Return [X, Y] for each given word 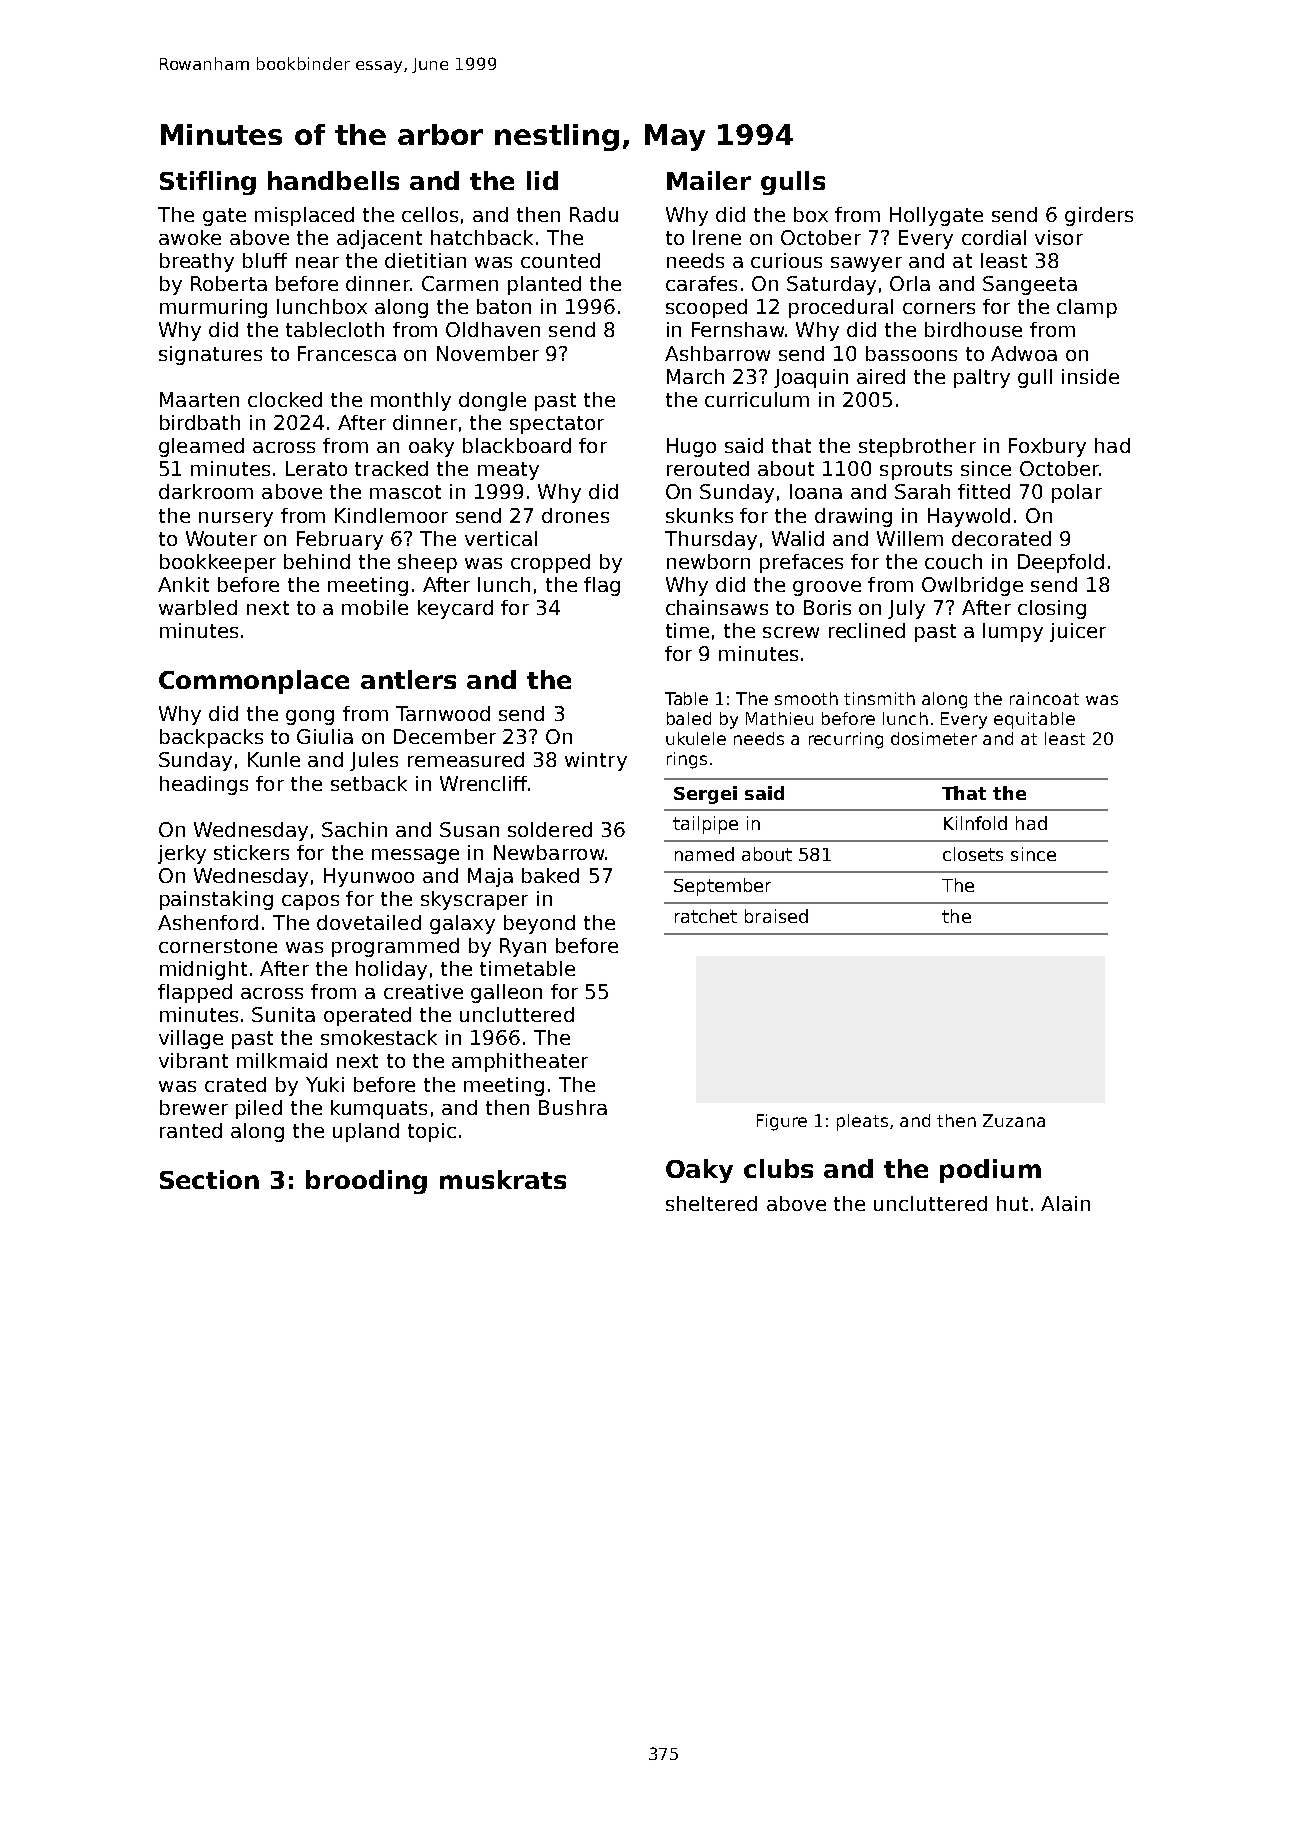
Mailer [709, 180]
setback [369, 783]
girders [1099, 216]
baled [689, 718]
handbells [333, 180]
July [906, 609]
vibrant [193, 1060]
